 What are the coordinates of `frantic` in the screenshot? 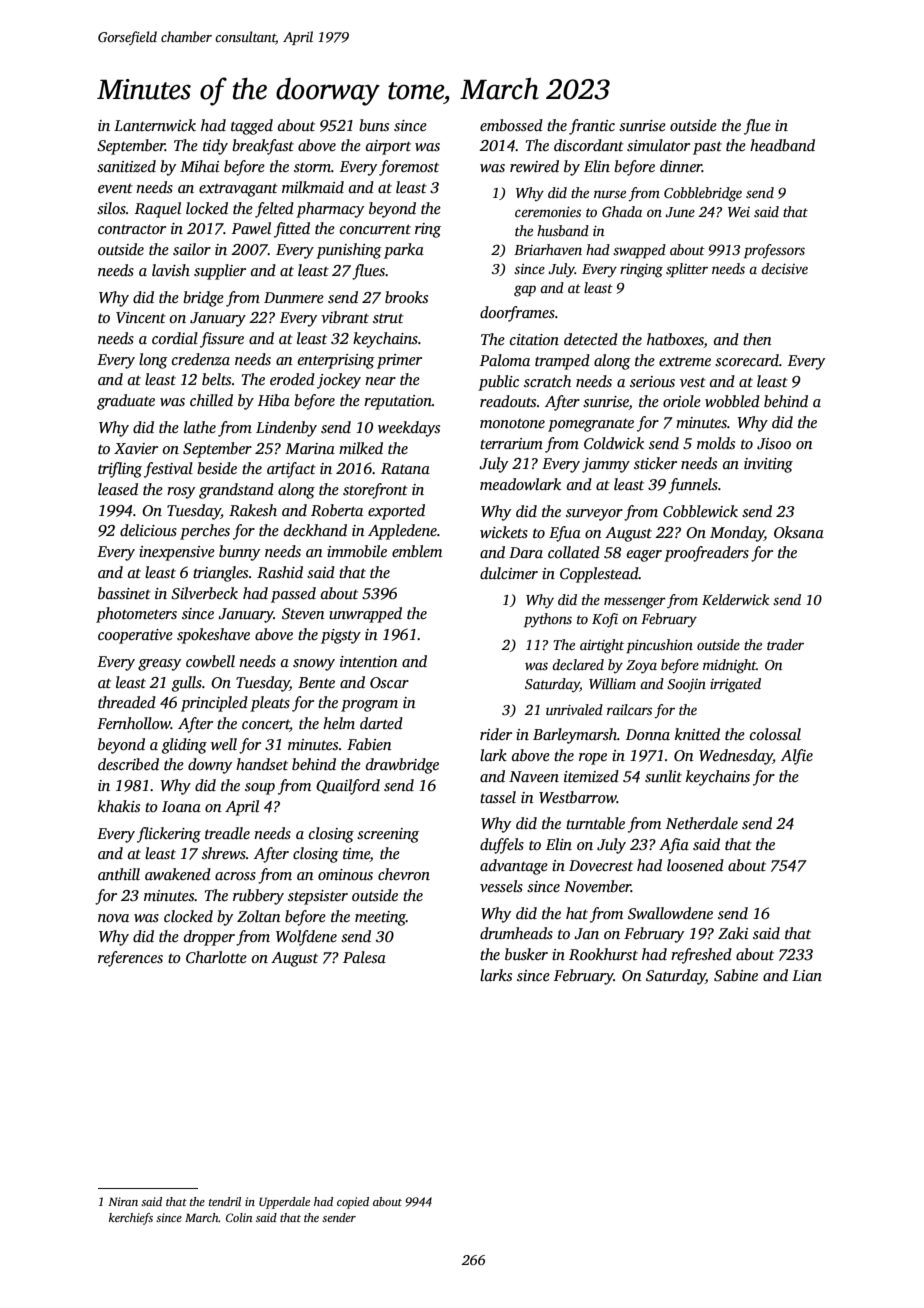 It's located at (592, 127).
